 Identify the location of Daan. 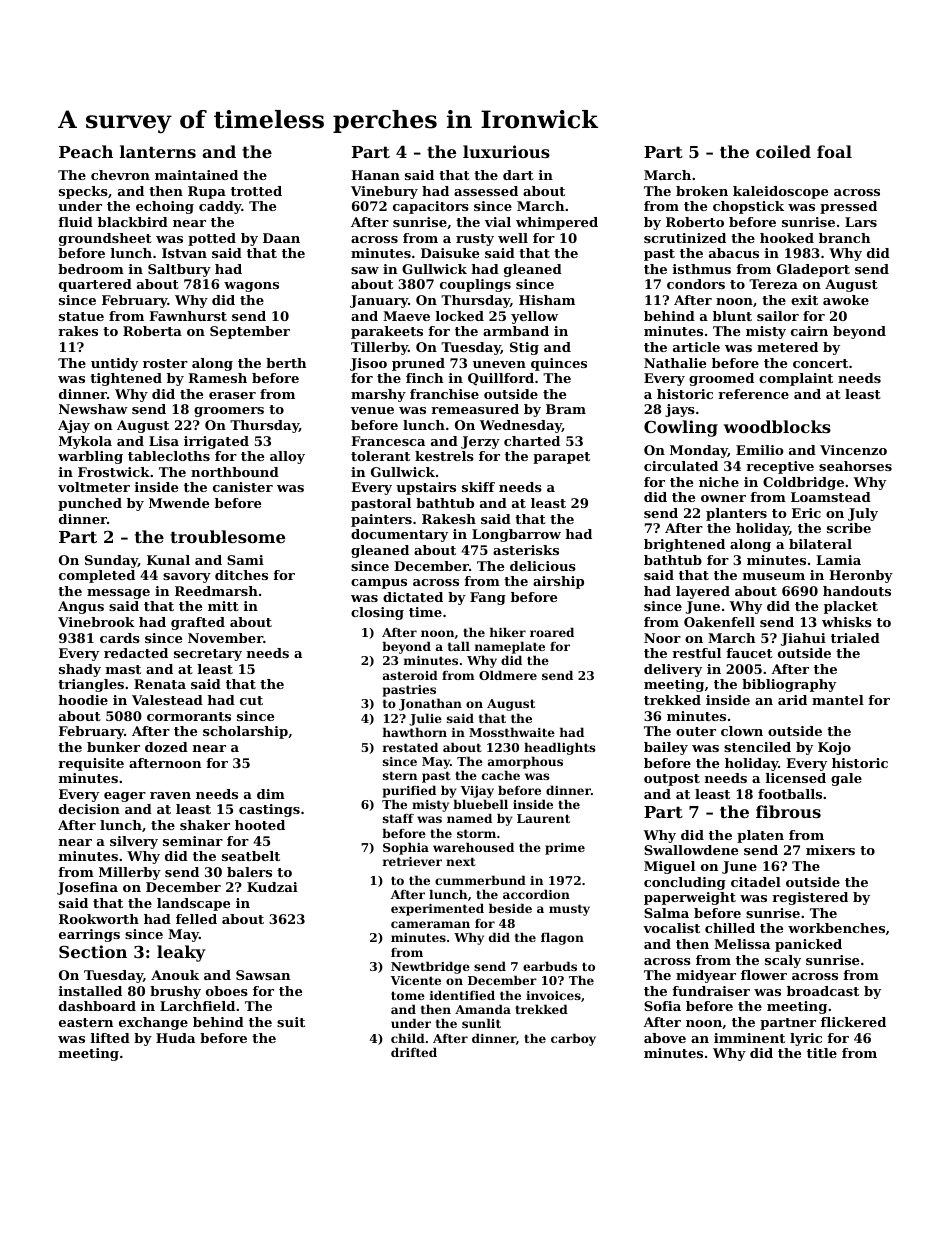
(281, 238).
